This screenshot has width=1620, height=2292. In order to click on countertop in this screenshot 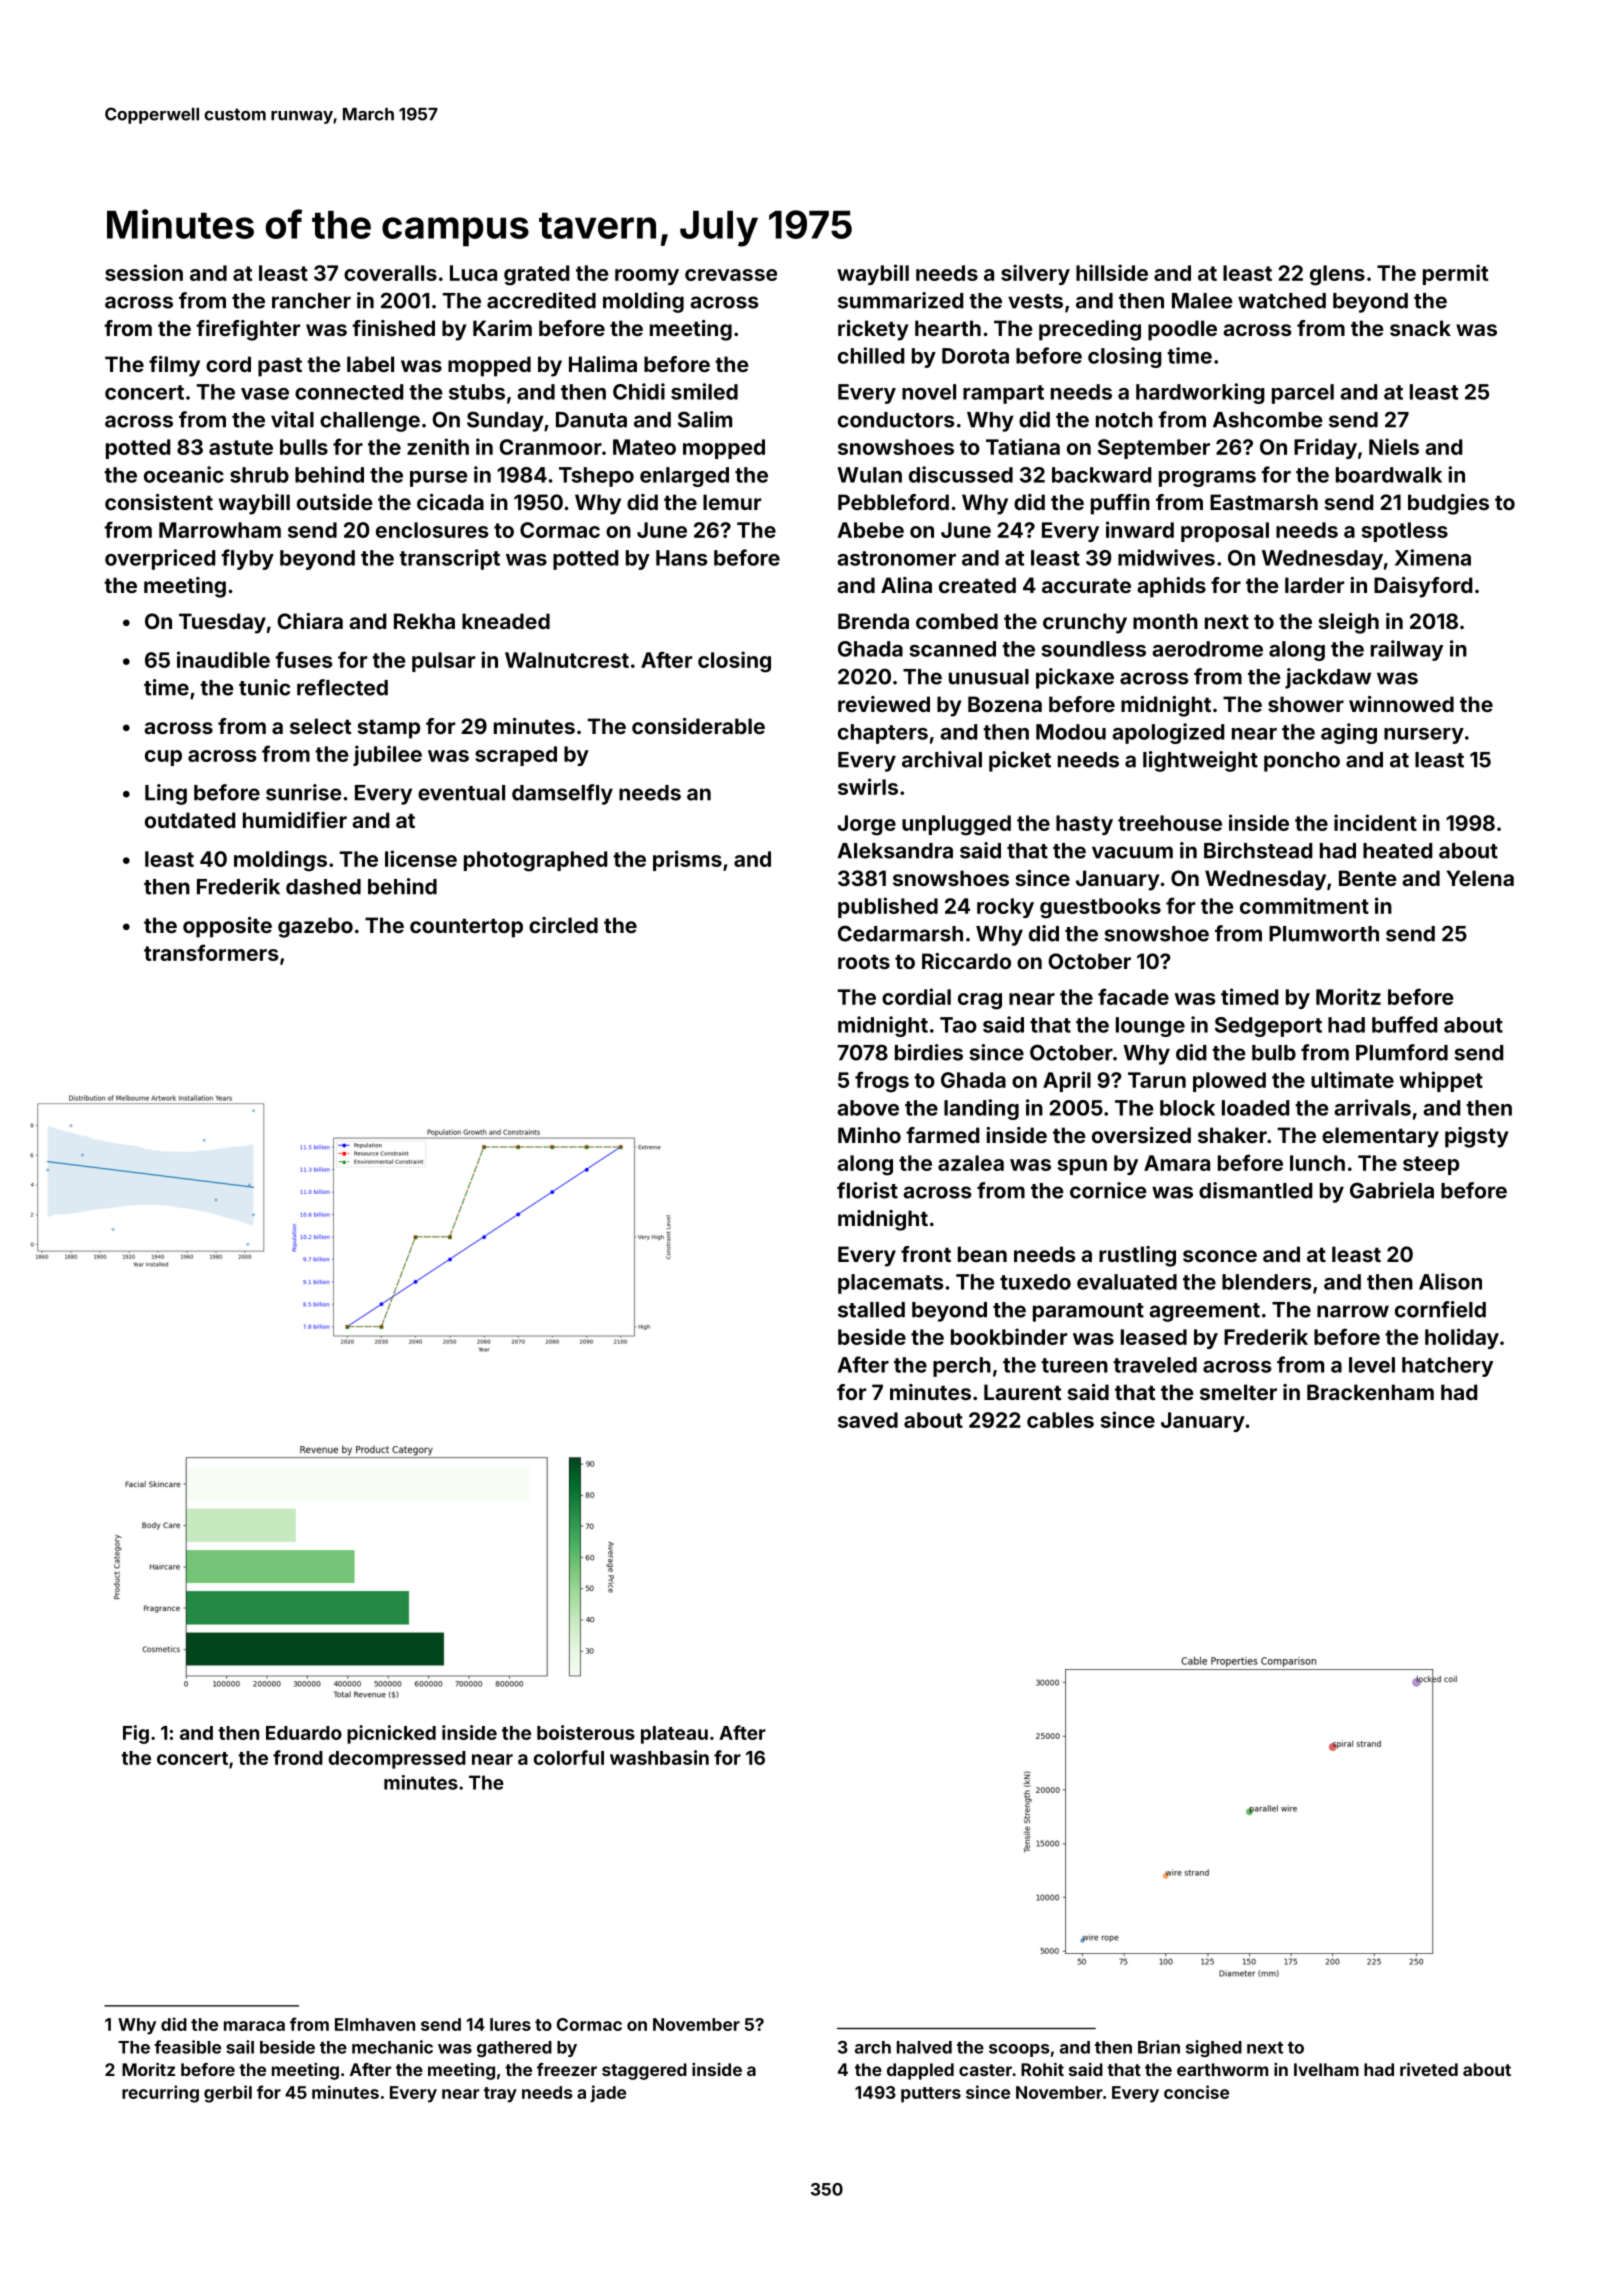, I will do `click(466, 928)`.
